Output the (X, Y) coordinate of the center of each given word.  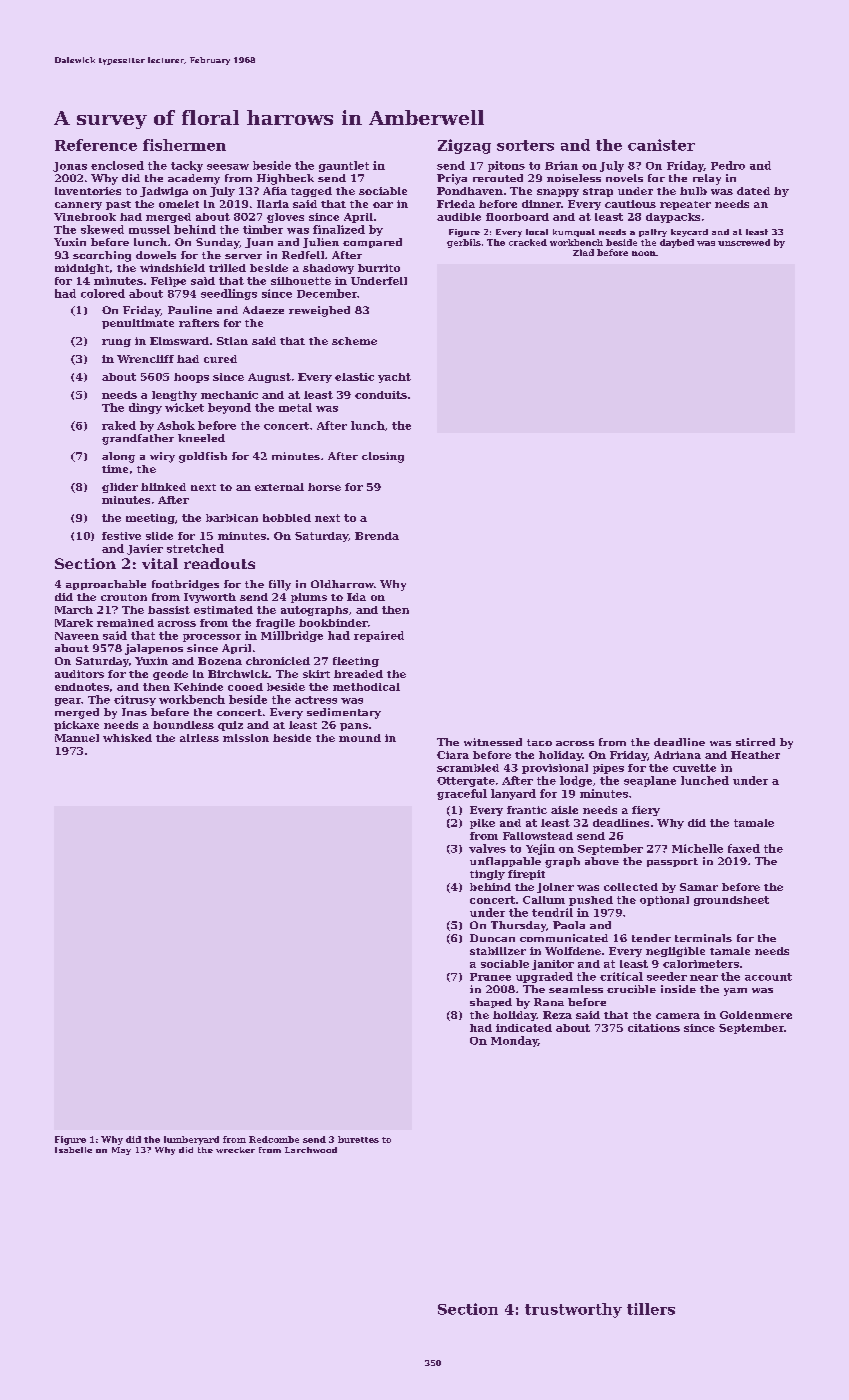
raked (119, 425)
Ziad (583, 252)
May (121, 1151)
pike (482, 824)
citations (654, 1028)
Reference (96, 145)
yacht (394, 378)
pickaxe (76, 726)
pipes (608, 769)
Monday (514, 1041)
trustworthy (573, 1310)
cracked (528, 242)
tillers (651, 1309)
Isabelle (73, 1150)
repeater (685, 205)
